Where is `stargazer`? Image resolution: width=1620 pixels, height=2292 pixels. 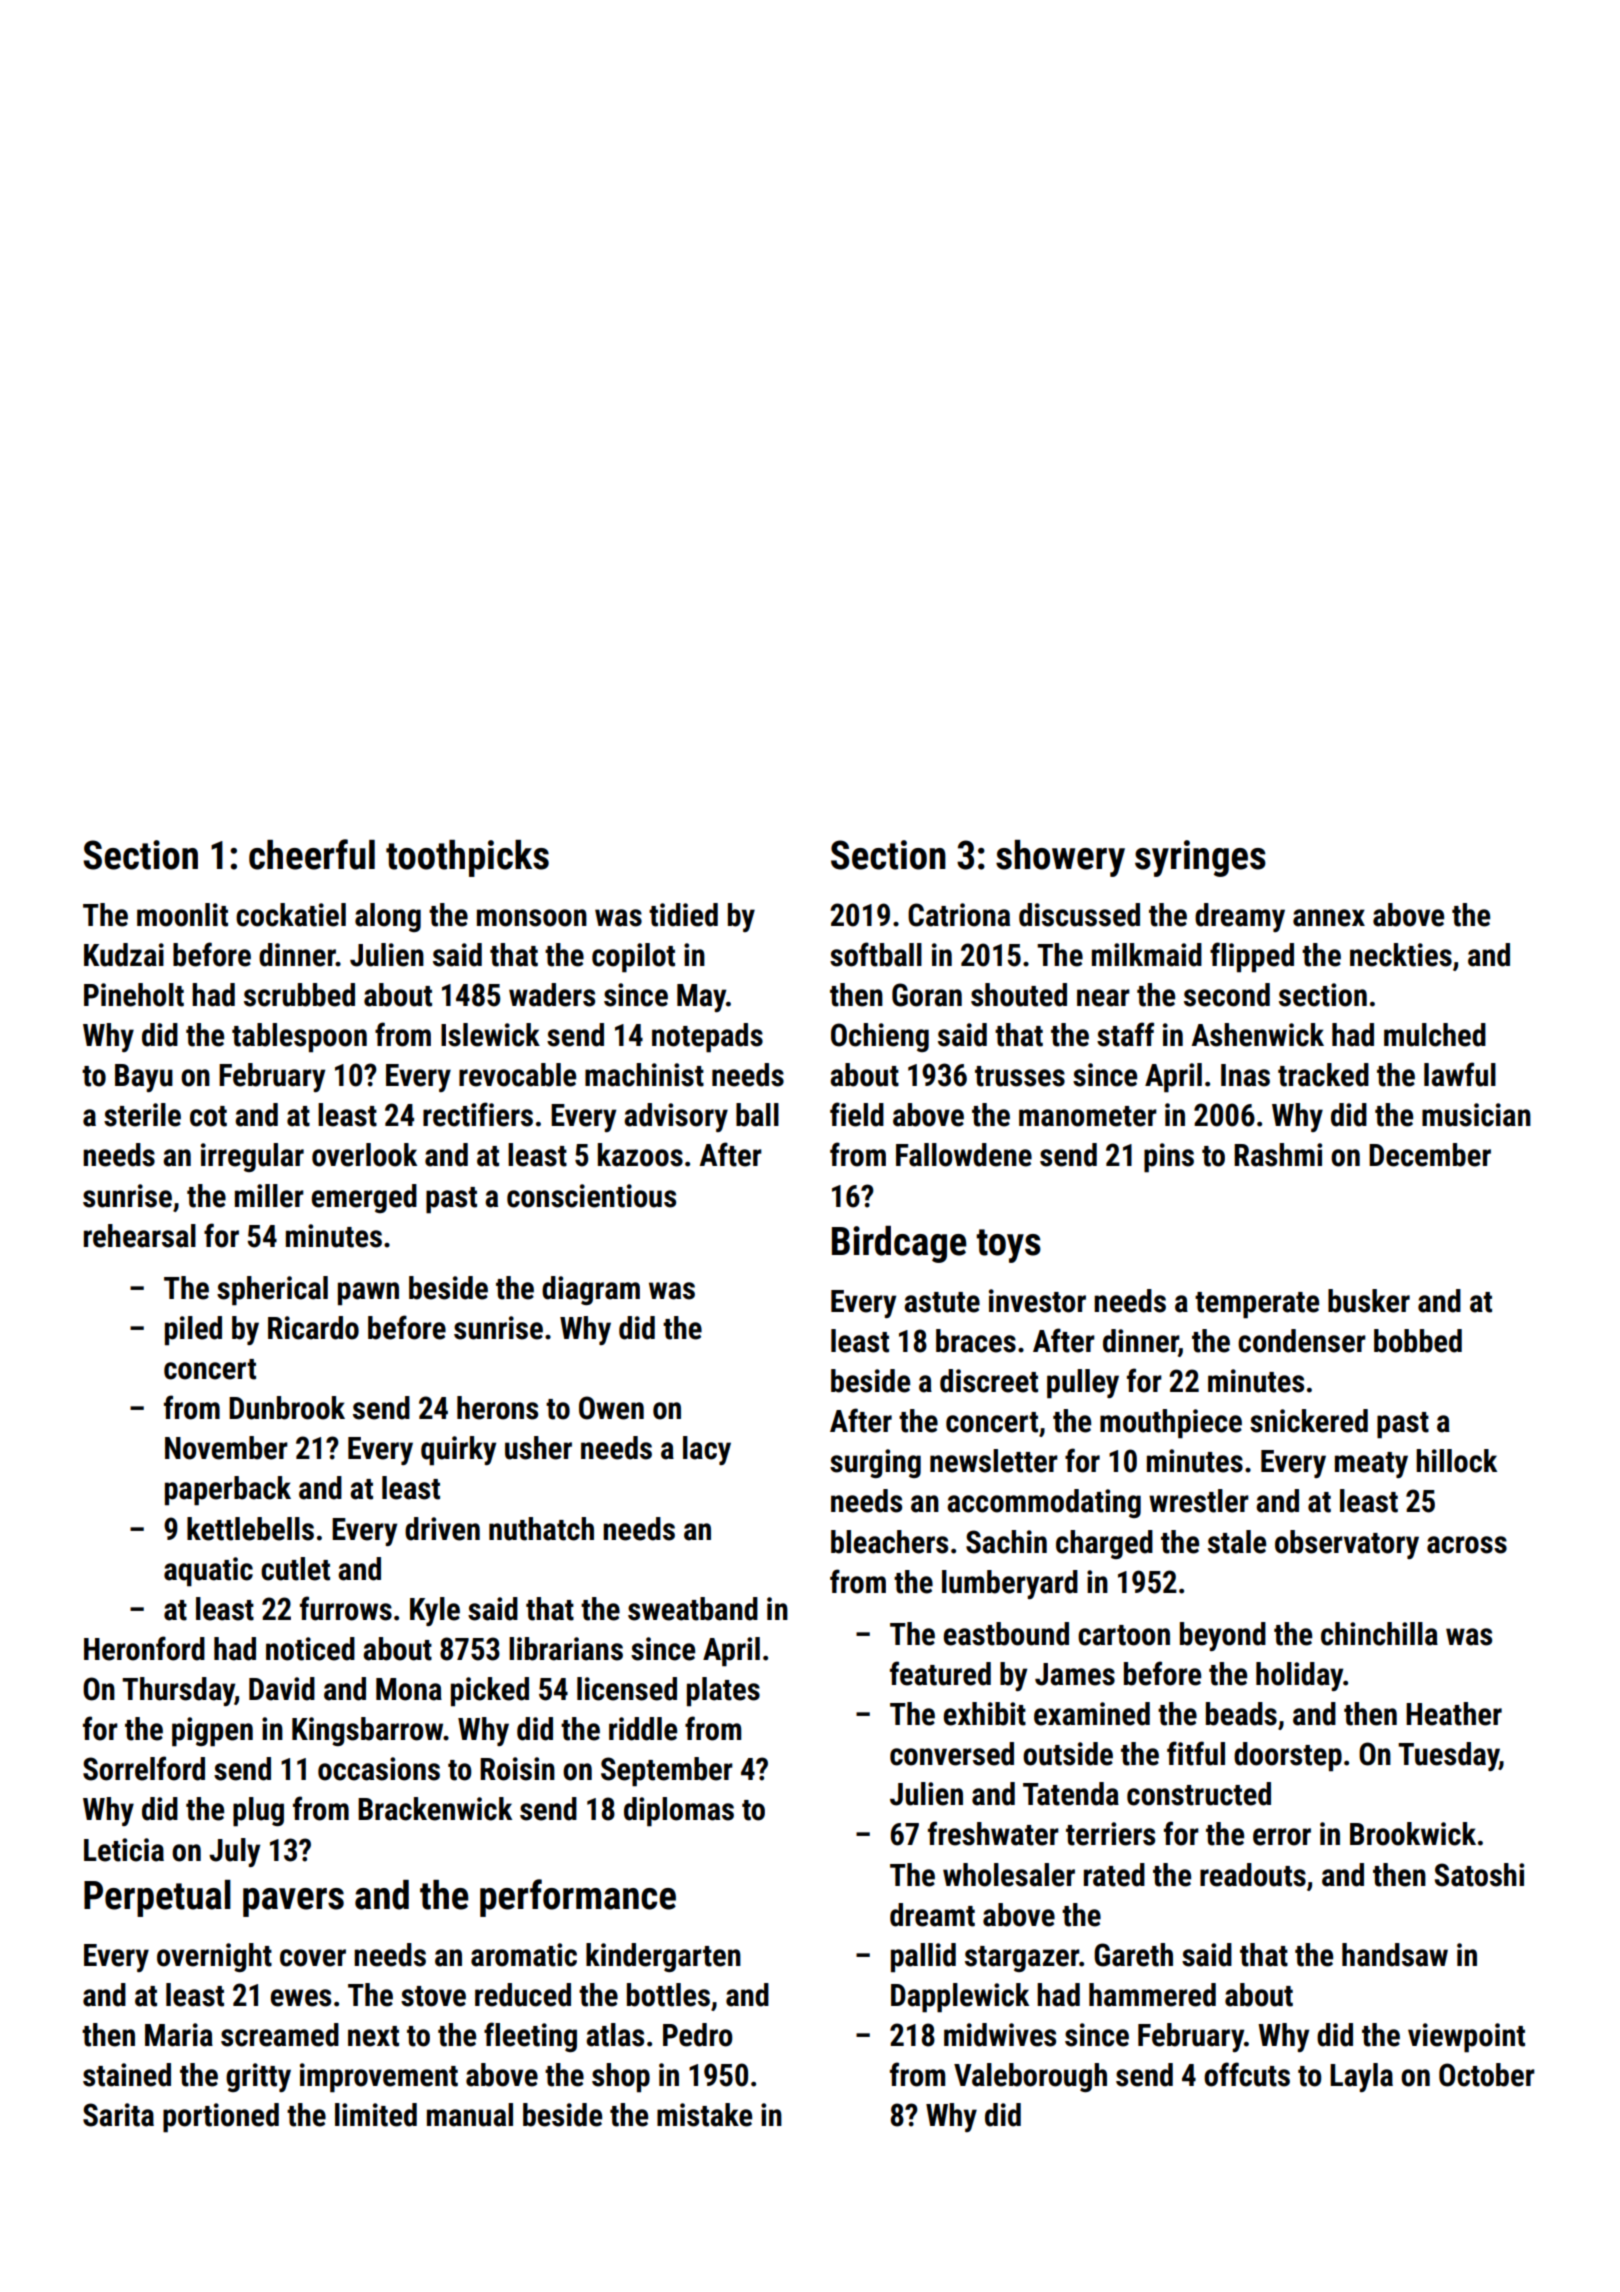 stargazer is located at coordinates (1022, 1959).
